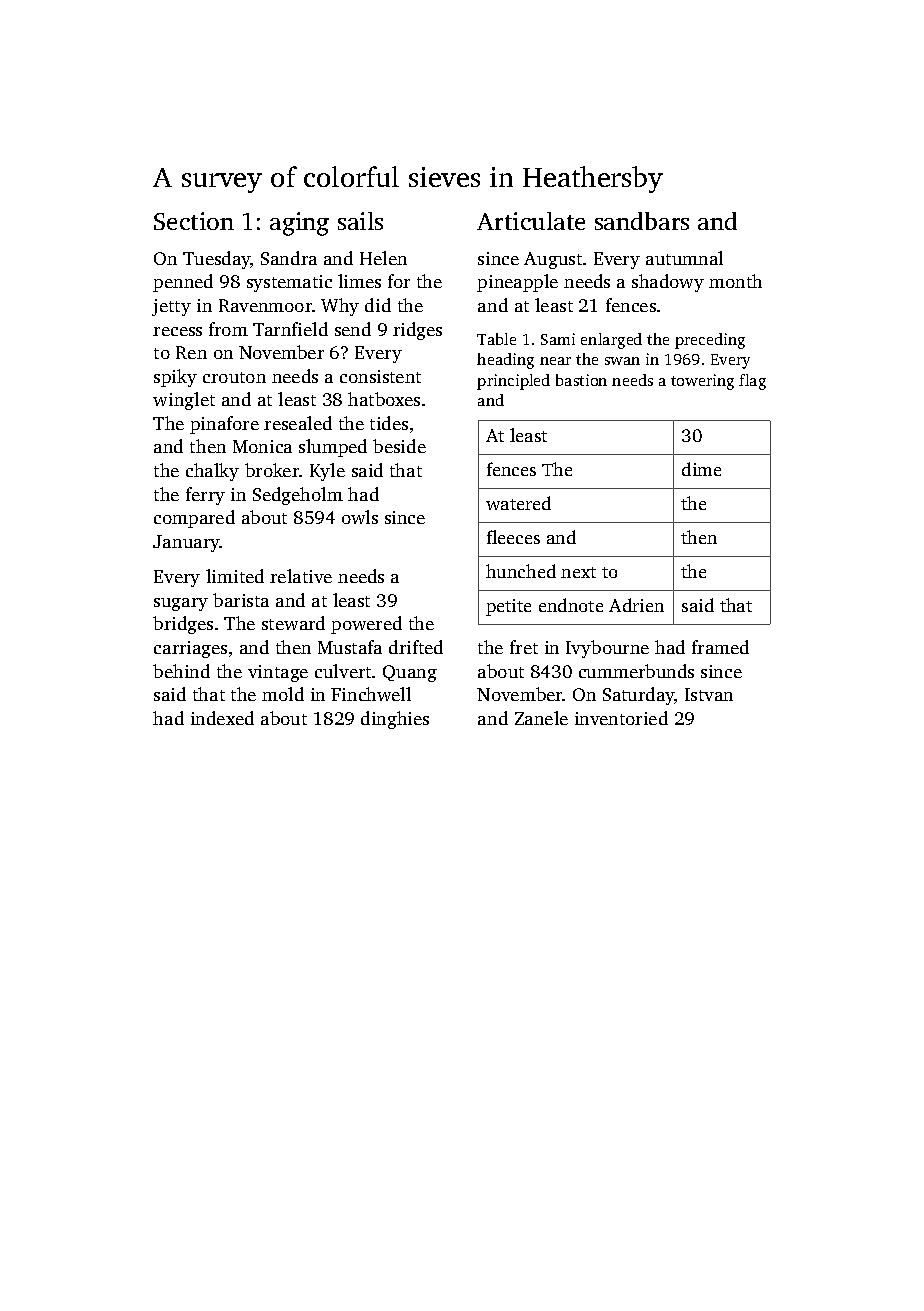 Image resolution: width=924 pixels, height=1311 pixels. Describe the element at coordinates (642, 221) in the document. I see `sandbars` at that location.
